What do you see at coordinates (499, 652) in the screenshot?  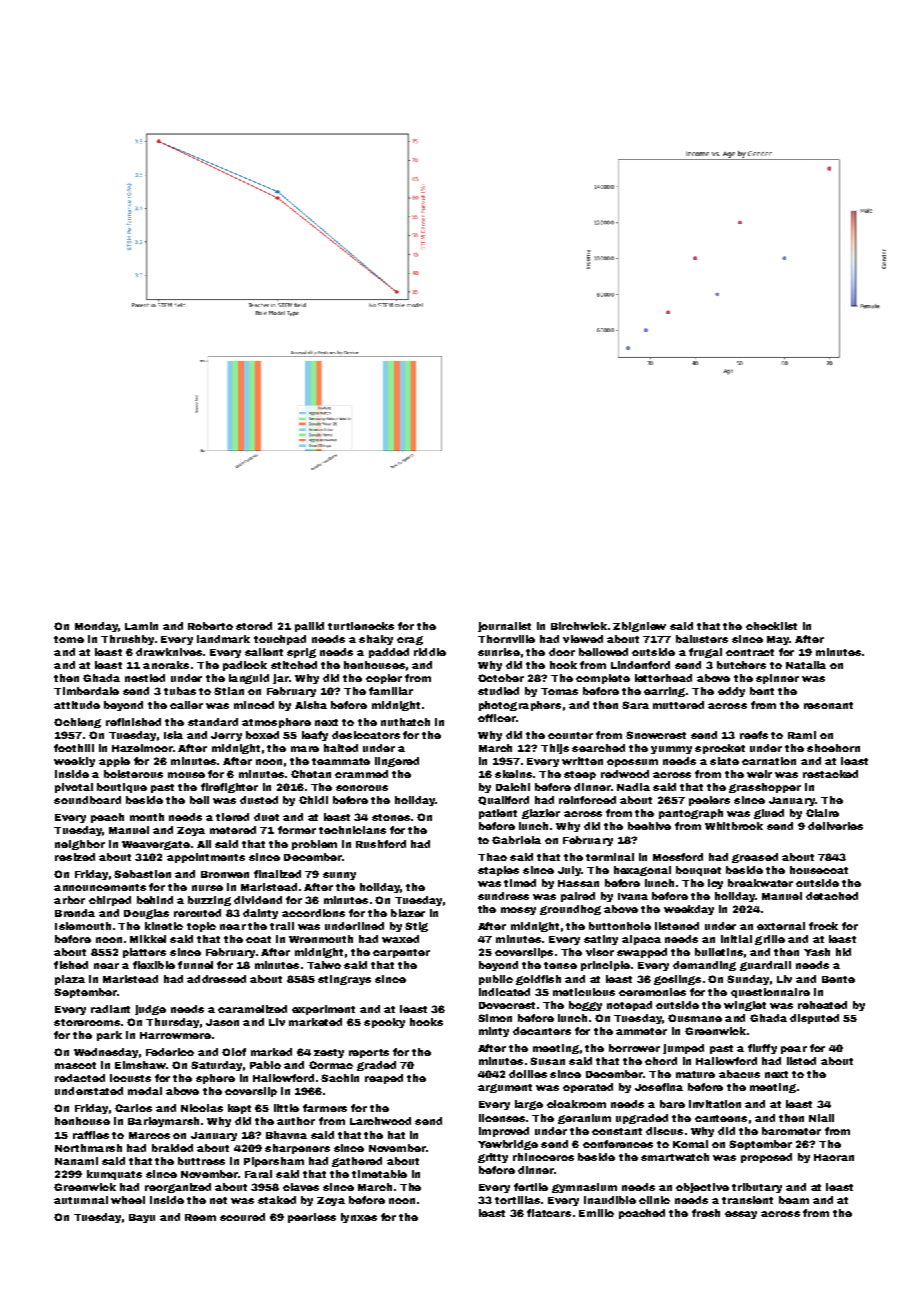 I see `sunrise` at bounding box center [499, 652].
